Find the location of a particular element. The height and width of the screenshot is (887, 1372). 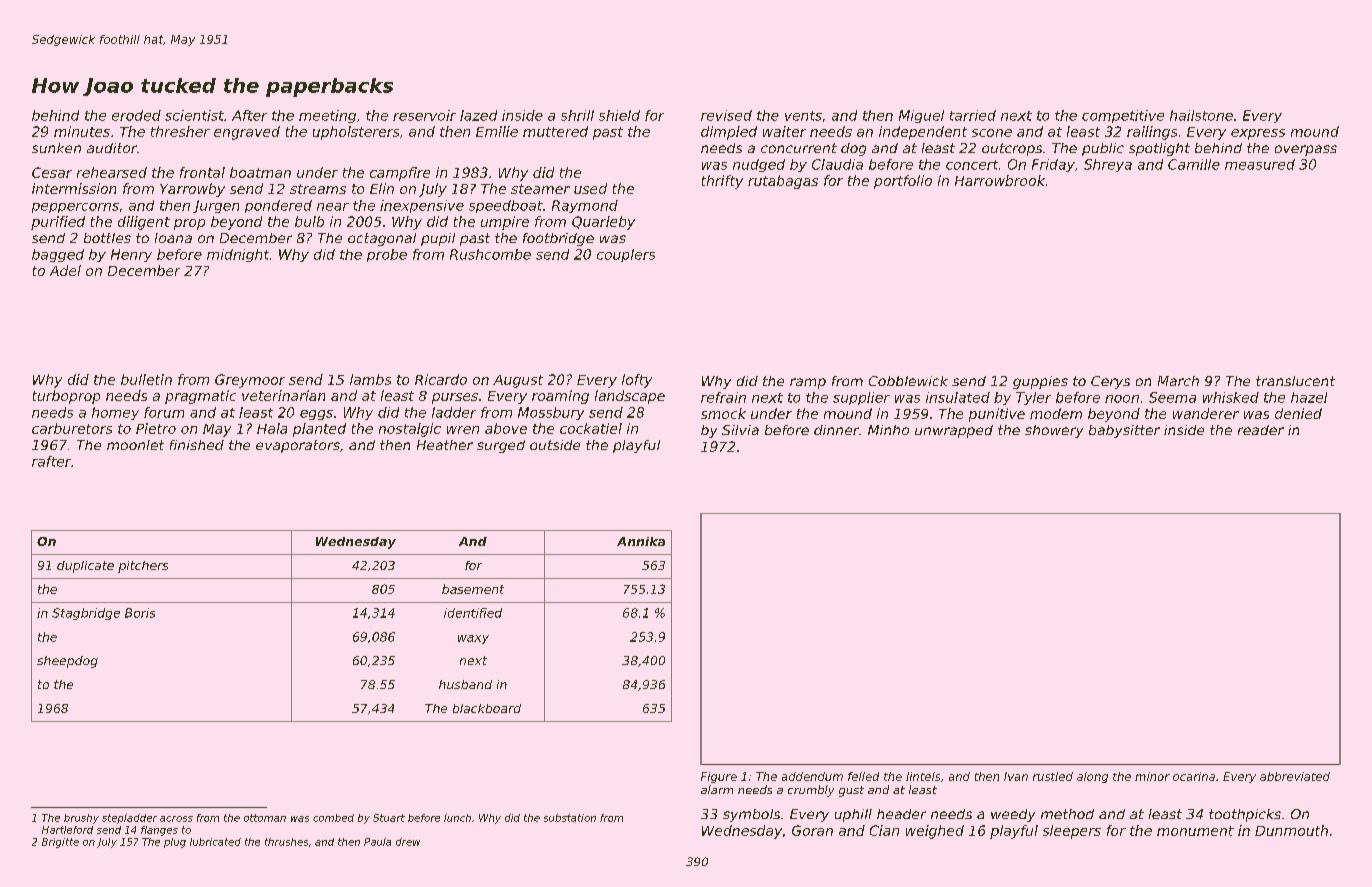

ocarina is located at coordinates (1194, 776).
